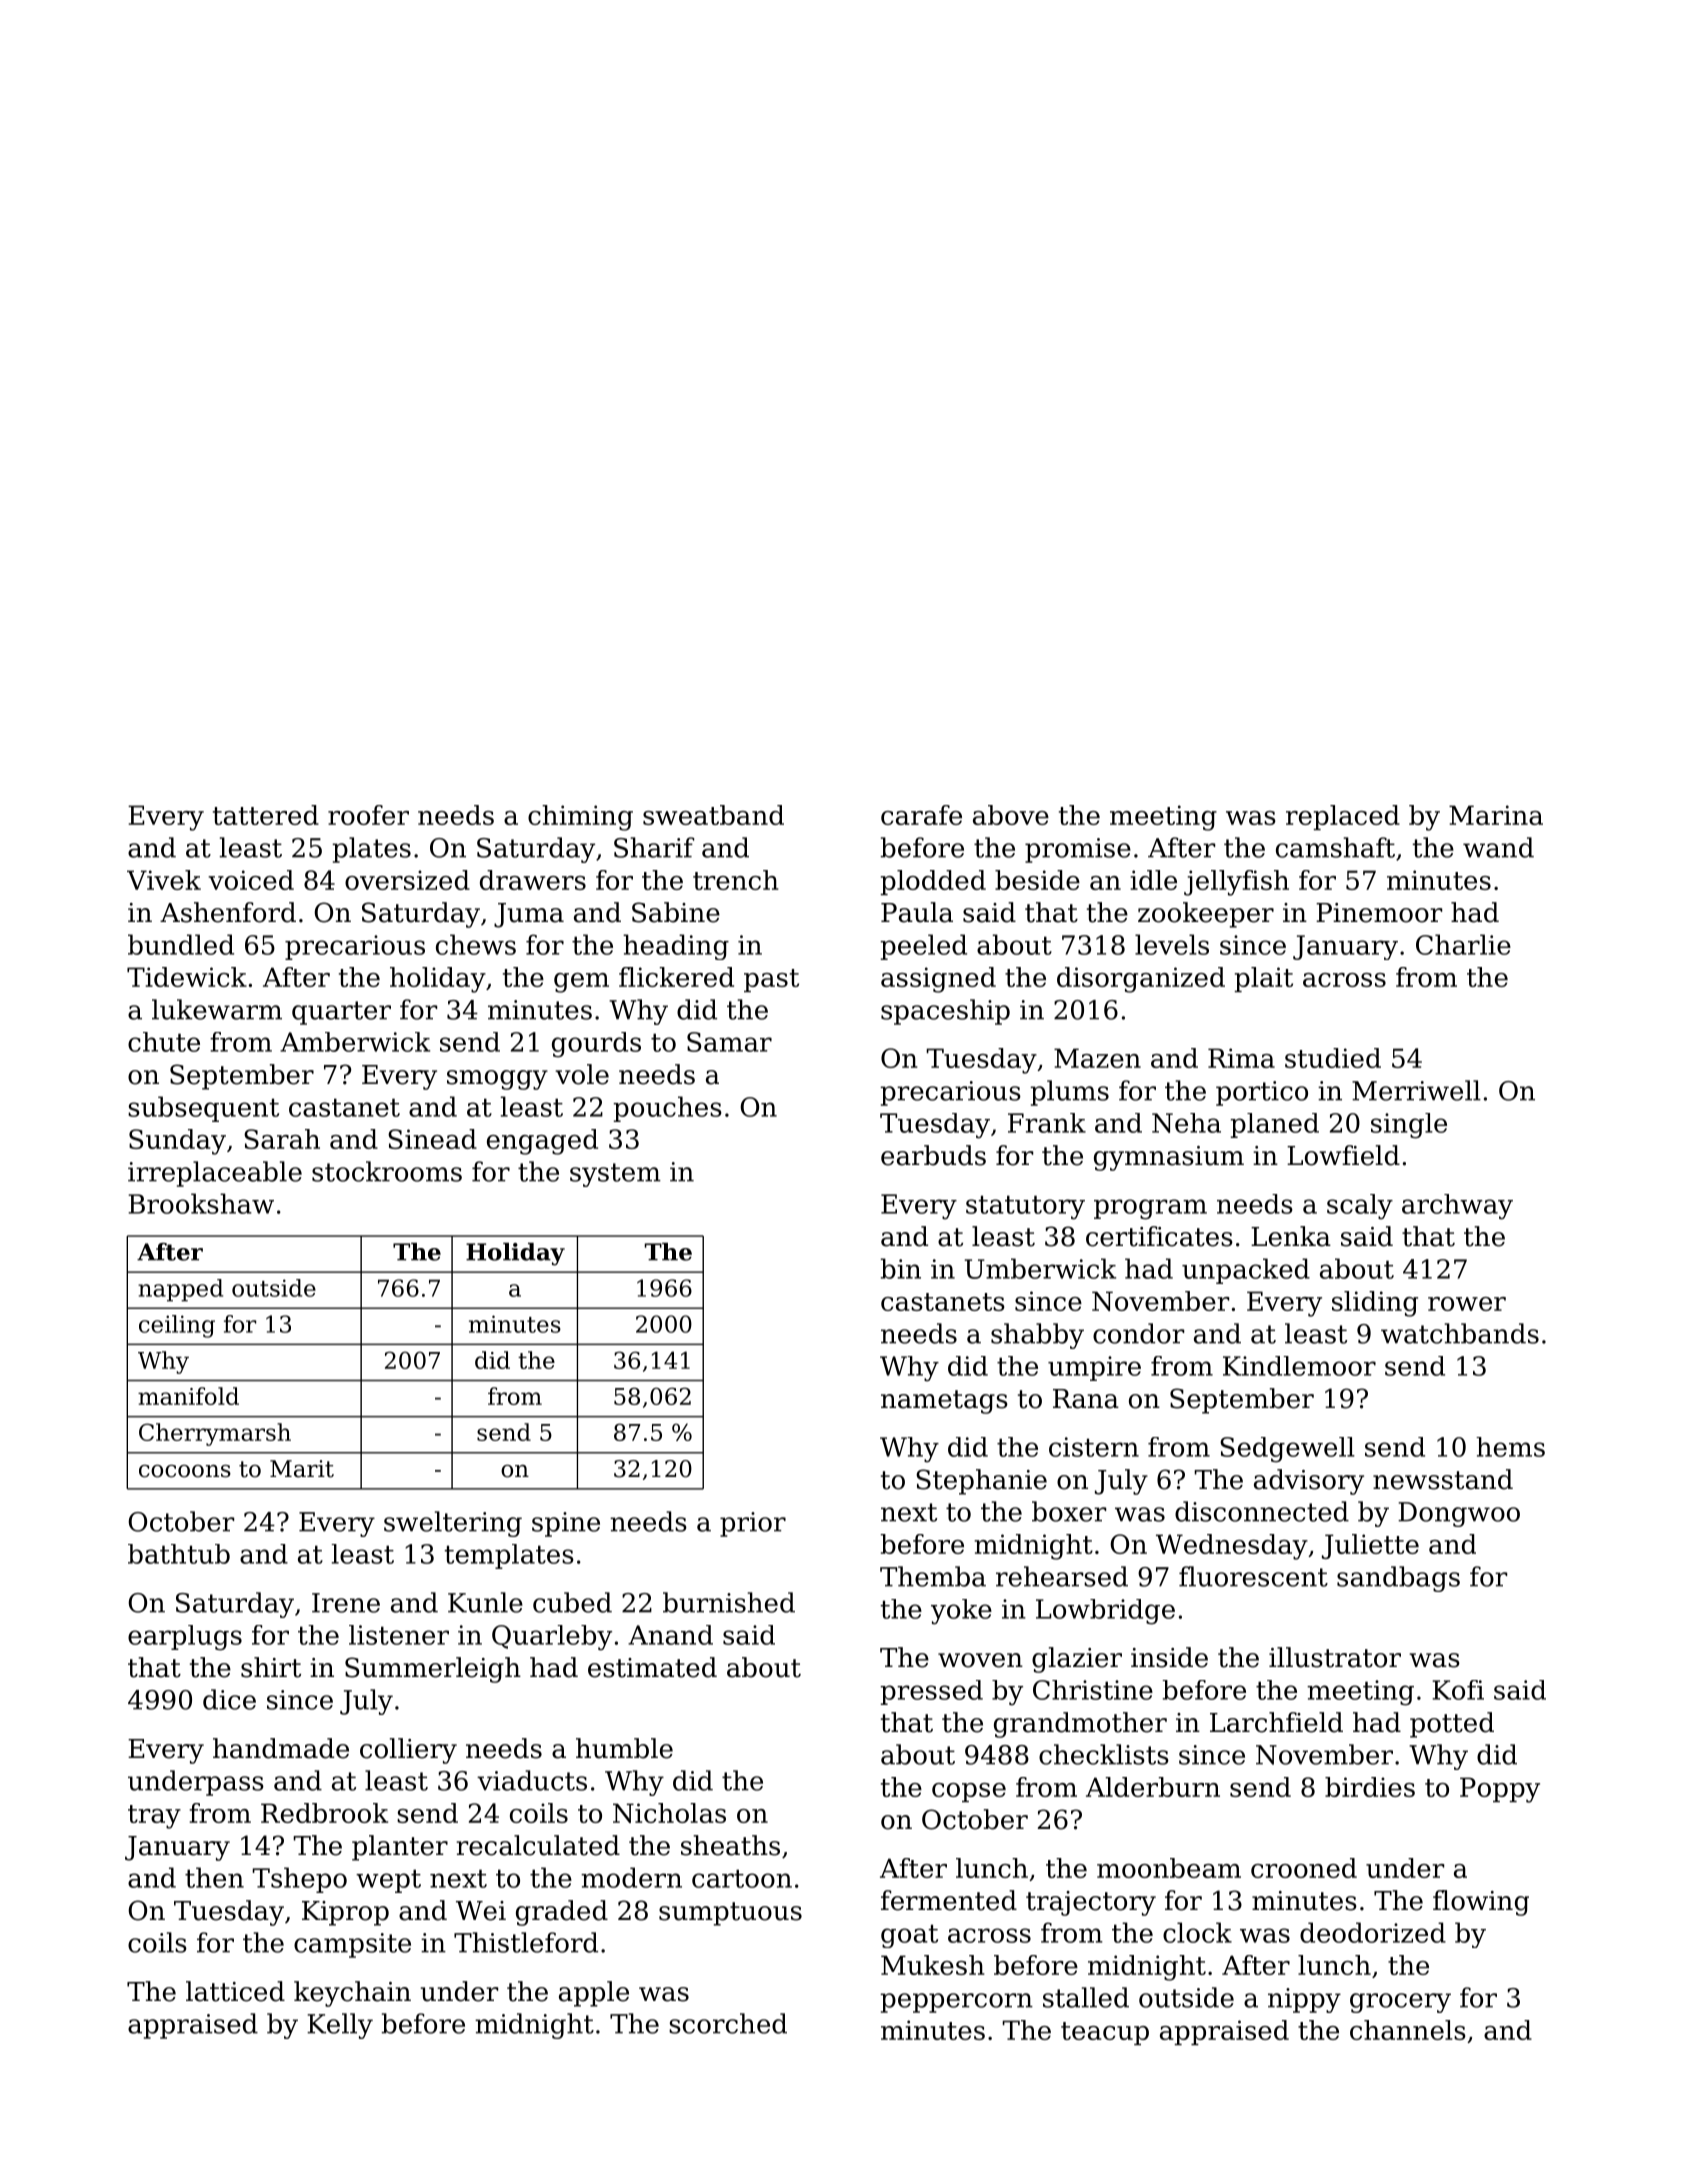 This screenshot has height=2178, width=1683. What do you see at coordinates (355, 1042) in the screenshot?
I see `Amberwick` at bounding box center [355, 1042].
